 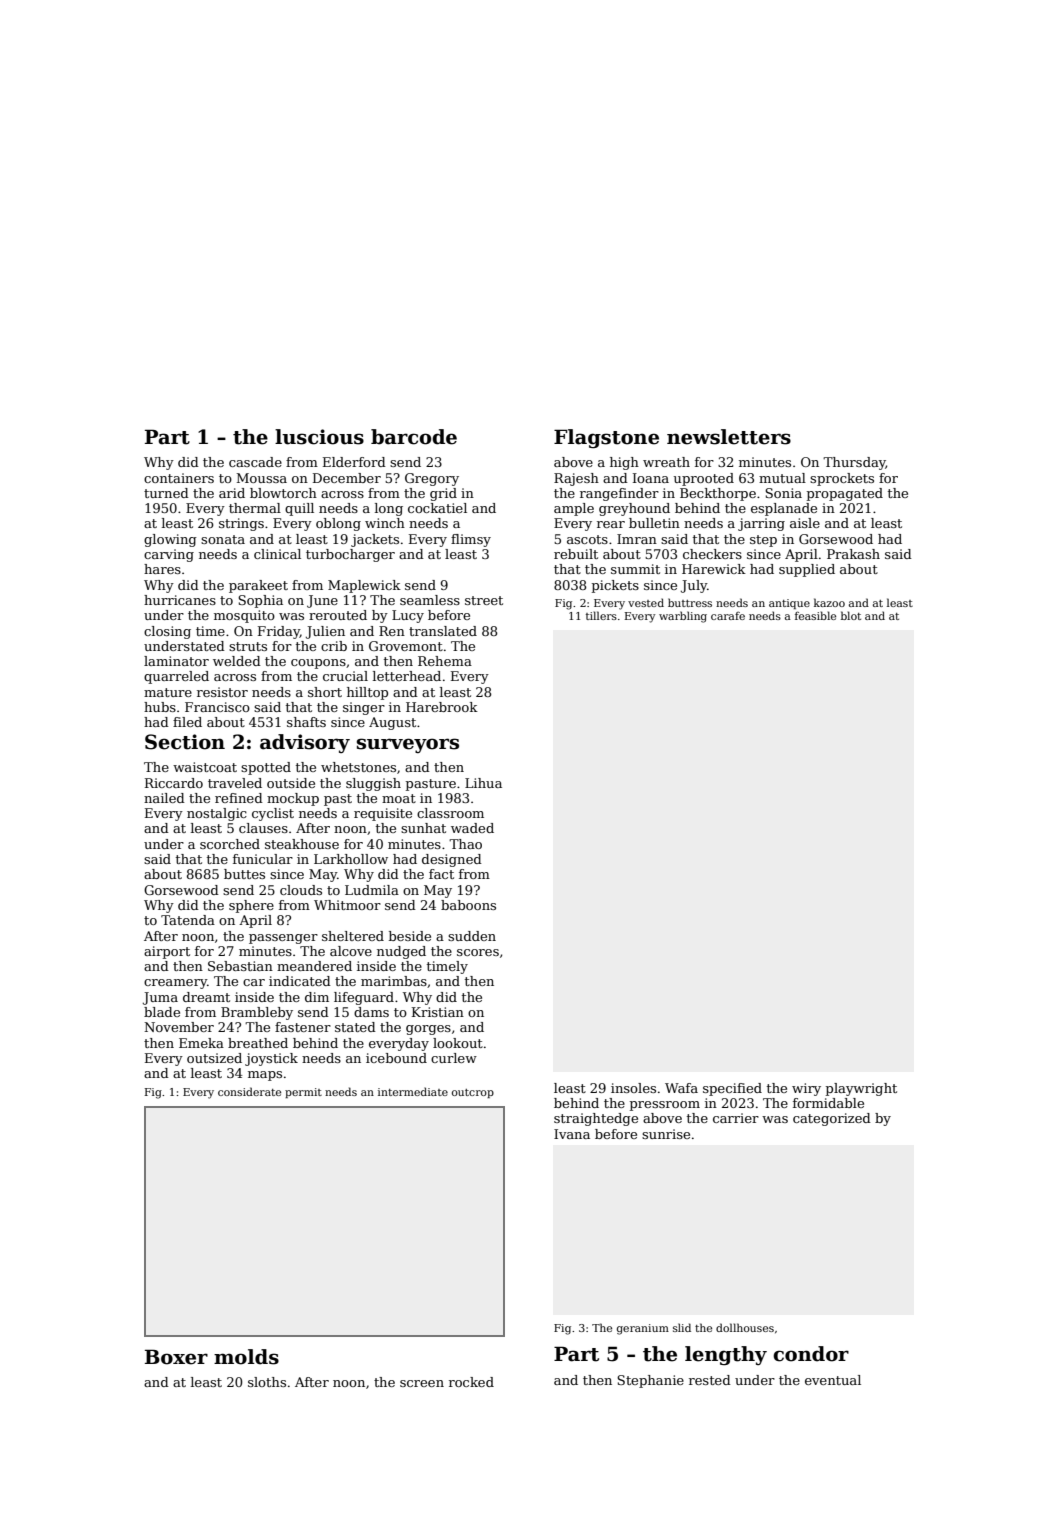 I want to click on buttes, so click(x=244, y=874).
